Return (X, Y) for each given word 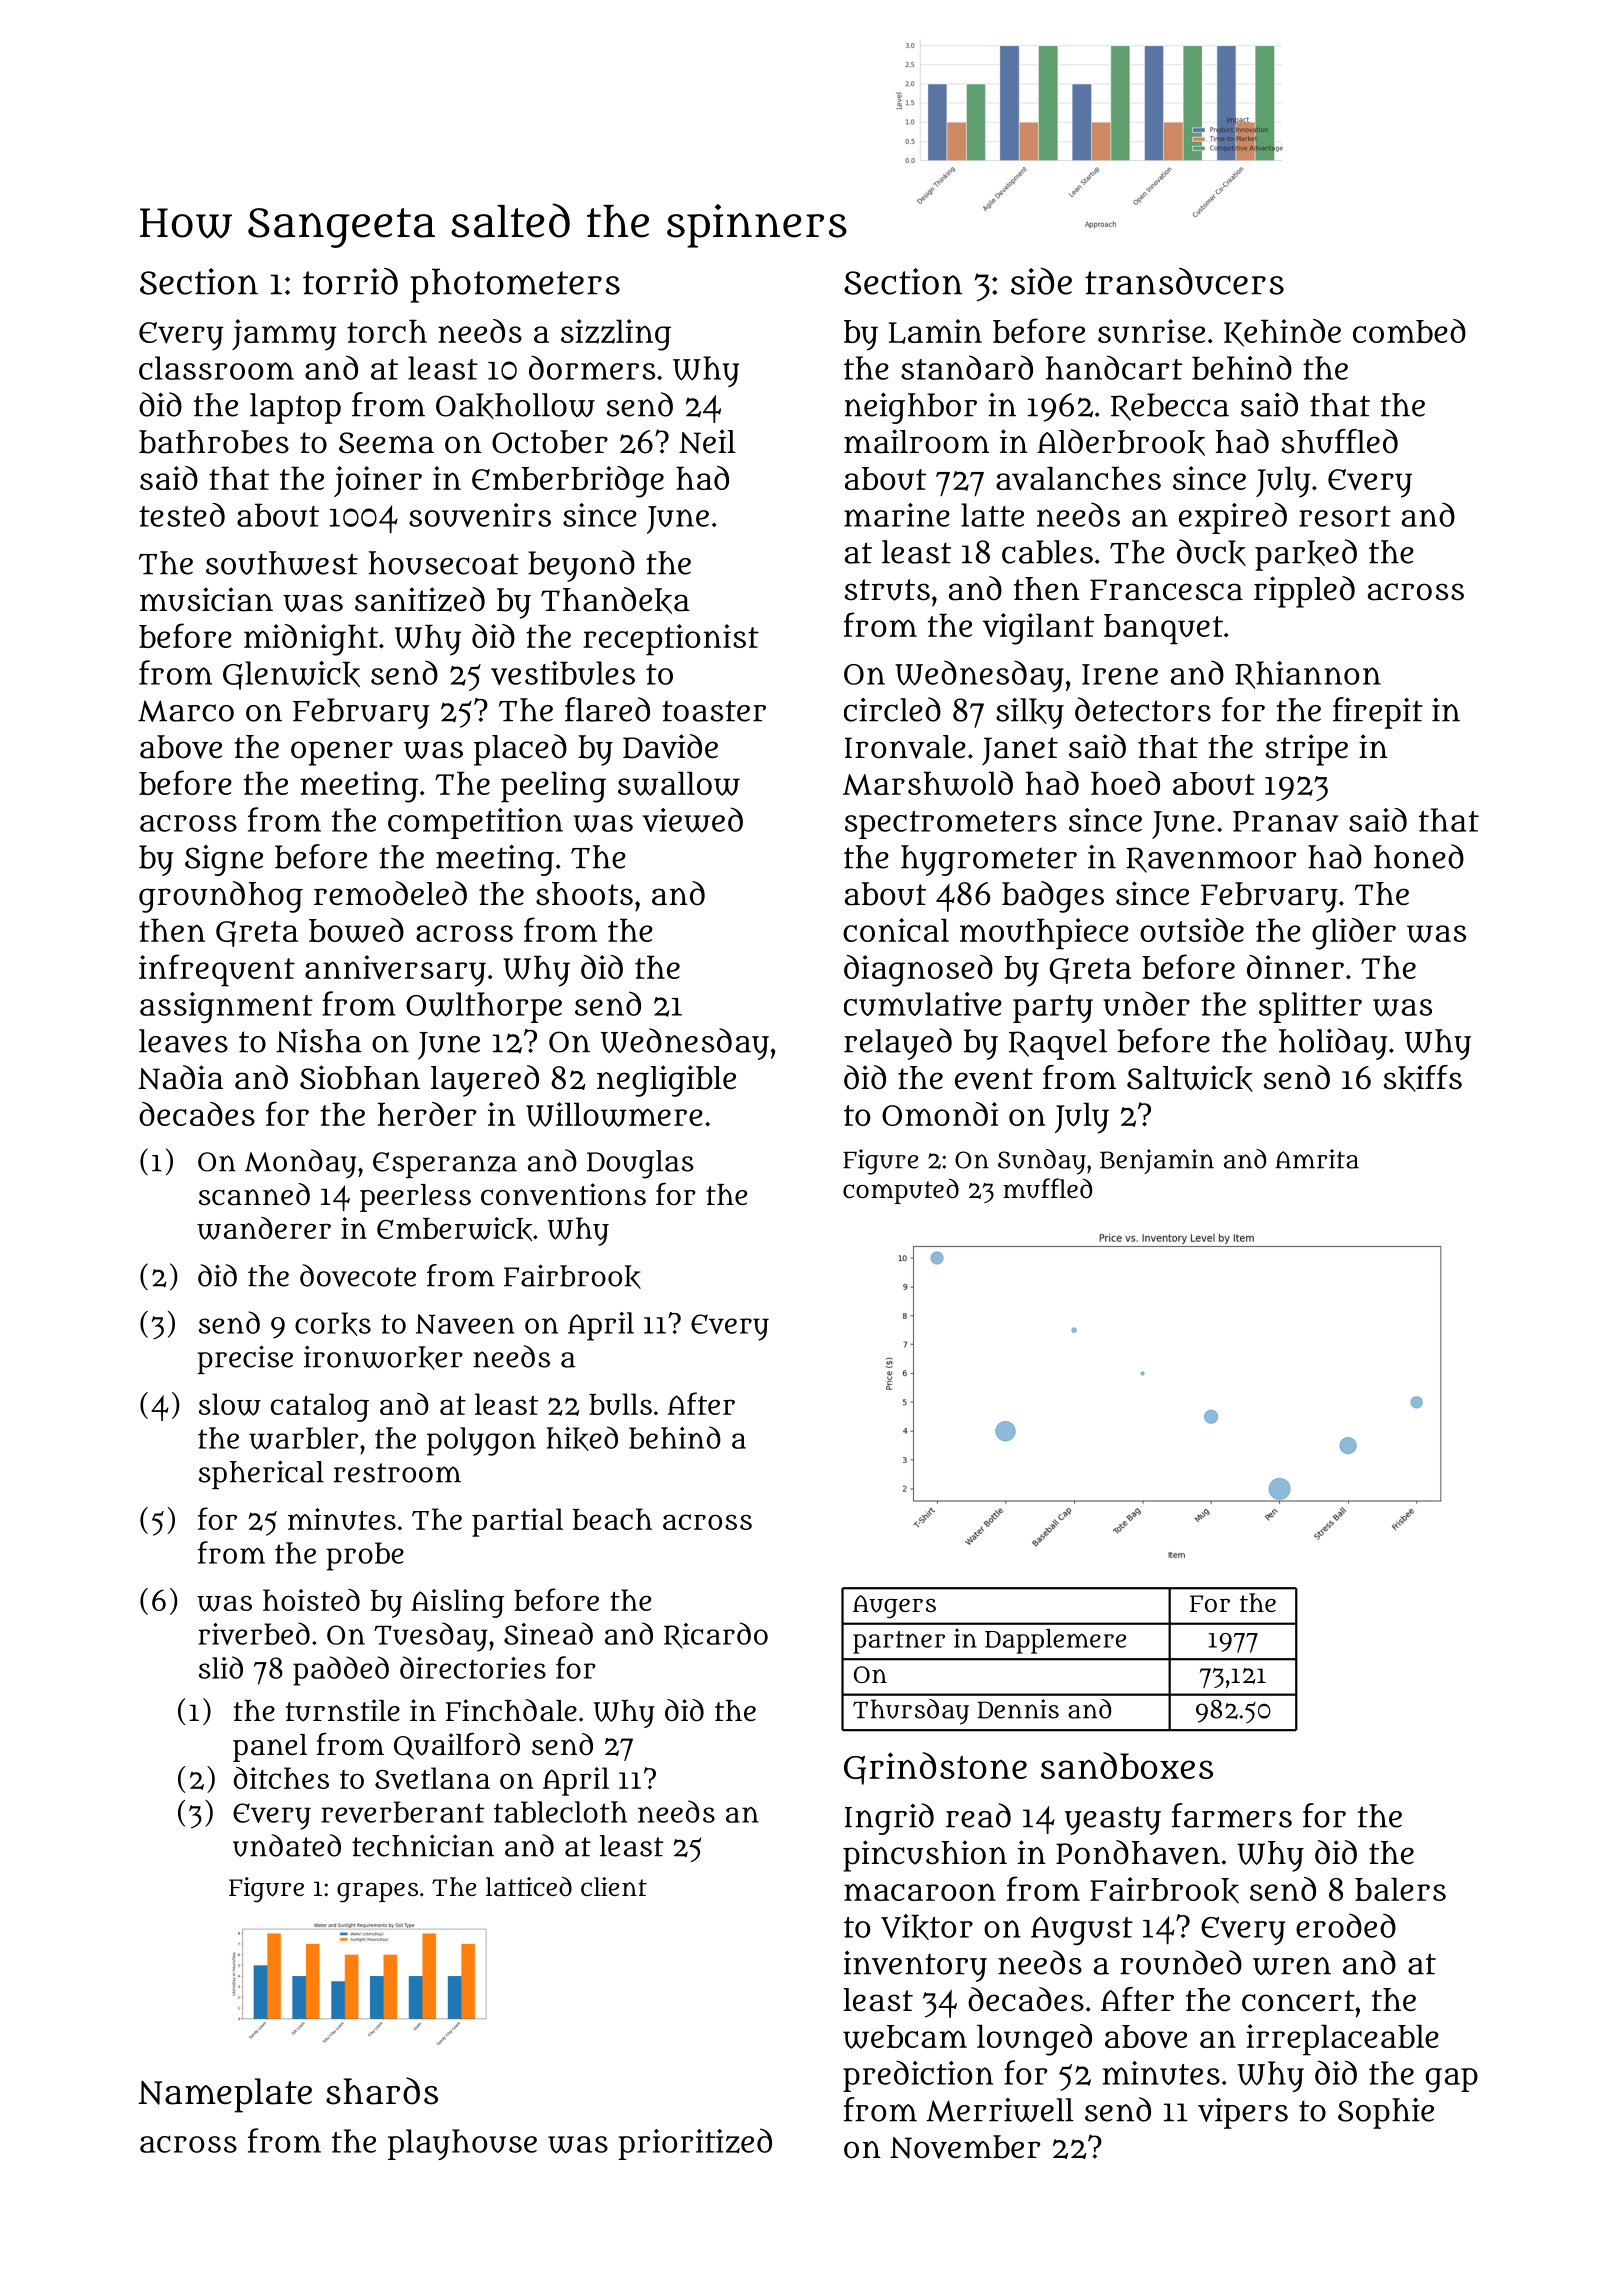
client (614, 1886)
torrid (350, 281)
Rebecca (1170, 407)
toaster (714, 711)
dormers (592, 367)
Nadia (180, 1077)
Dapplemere (1055, 1641)
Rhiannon (1308, 675)
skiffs (1423, 1078)
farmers (1232, 1815)
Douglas (640, 1164)
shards (382, 2091)
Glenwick (291, 675)
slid (221, 1667)
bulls (620, 1404)
